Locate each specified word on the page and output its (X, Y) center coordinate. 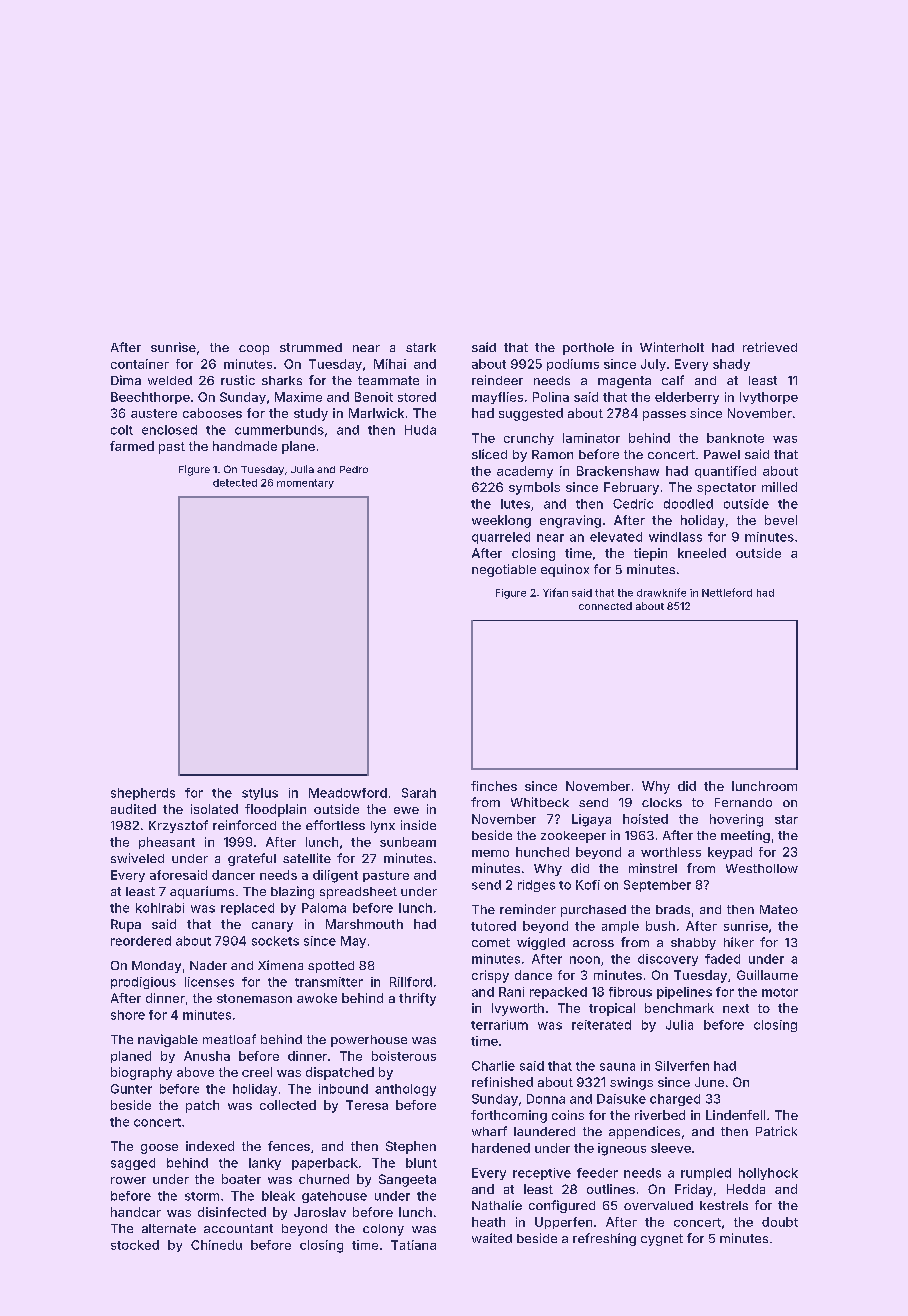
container (140, 364)
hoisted (645, 819)
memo (490, 853)
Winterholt (672, 347)
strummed (311, 347)
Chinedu (216, 1245)
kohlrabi (160, 908)
